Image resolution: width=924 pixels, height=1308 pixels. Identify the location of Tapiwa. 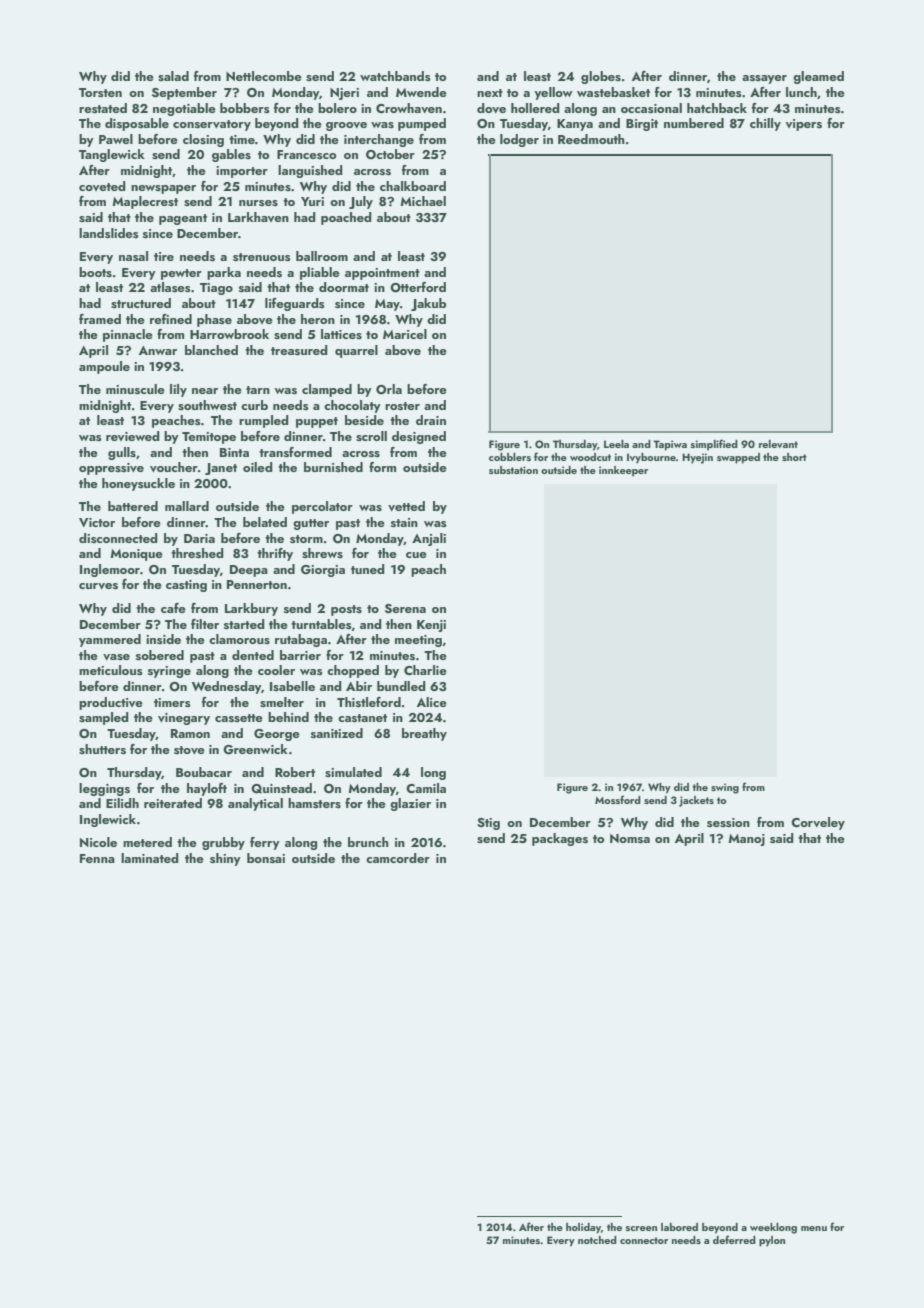
(670, 445).
